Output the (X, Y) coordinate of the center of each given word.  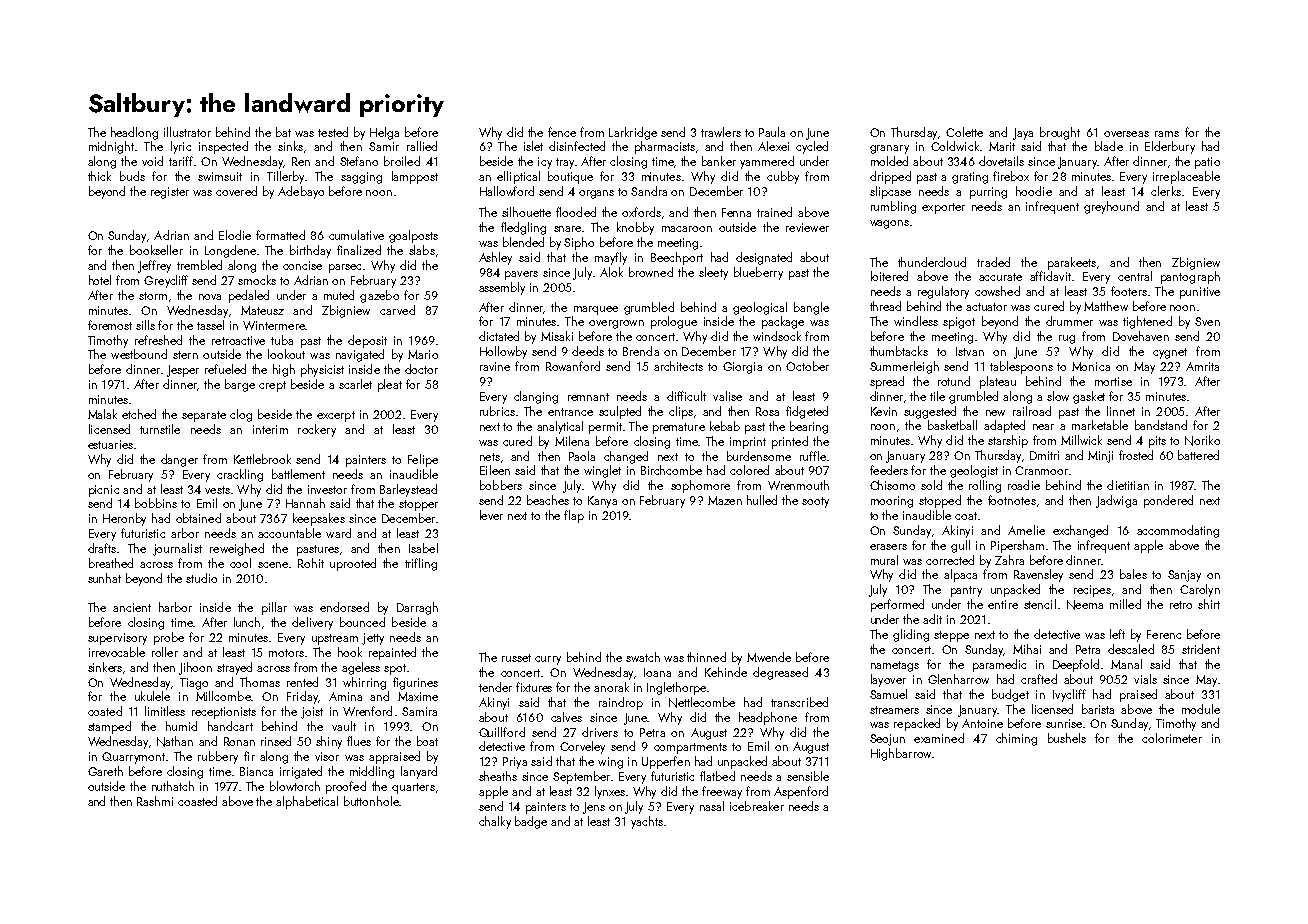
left (1117, 634)
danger (179, 460)
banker (719, 161)
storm (153, 296)
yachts (647, 822)
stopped (940, 501)
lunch (247, 622)
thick (99, 176)
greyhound (1111, 207)
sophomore (700, 486)
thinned (706, 657)
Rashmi (155, 801)
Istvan (970, 351)
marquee (596, 310)
